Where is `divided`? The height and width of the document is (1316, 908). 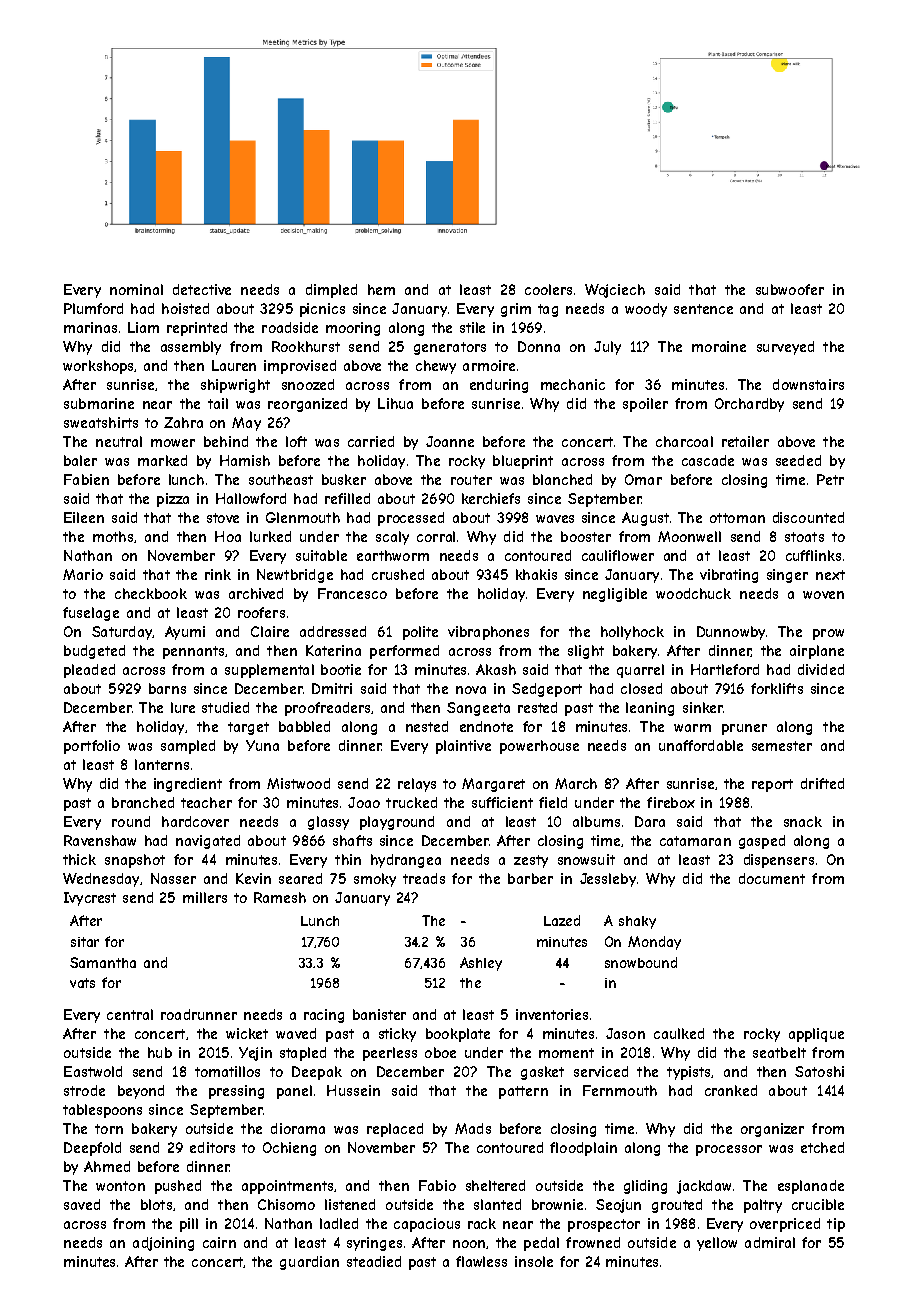
divided is located at coordinates (821, 669).
